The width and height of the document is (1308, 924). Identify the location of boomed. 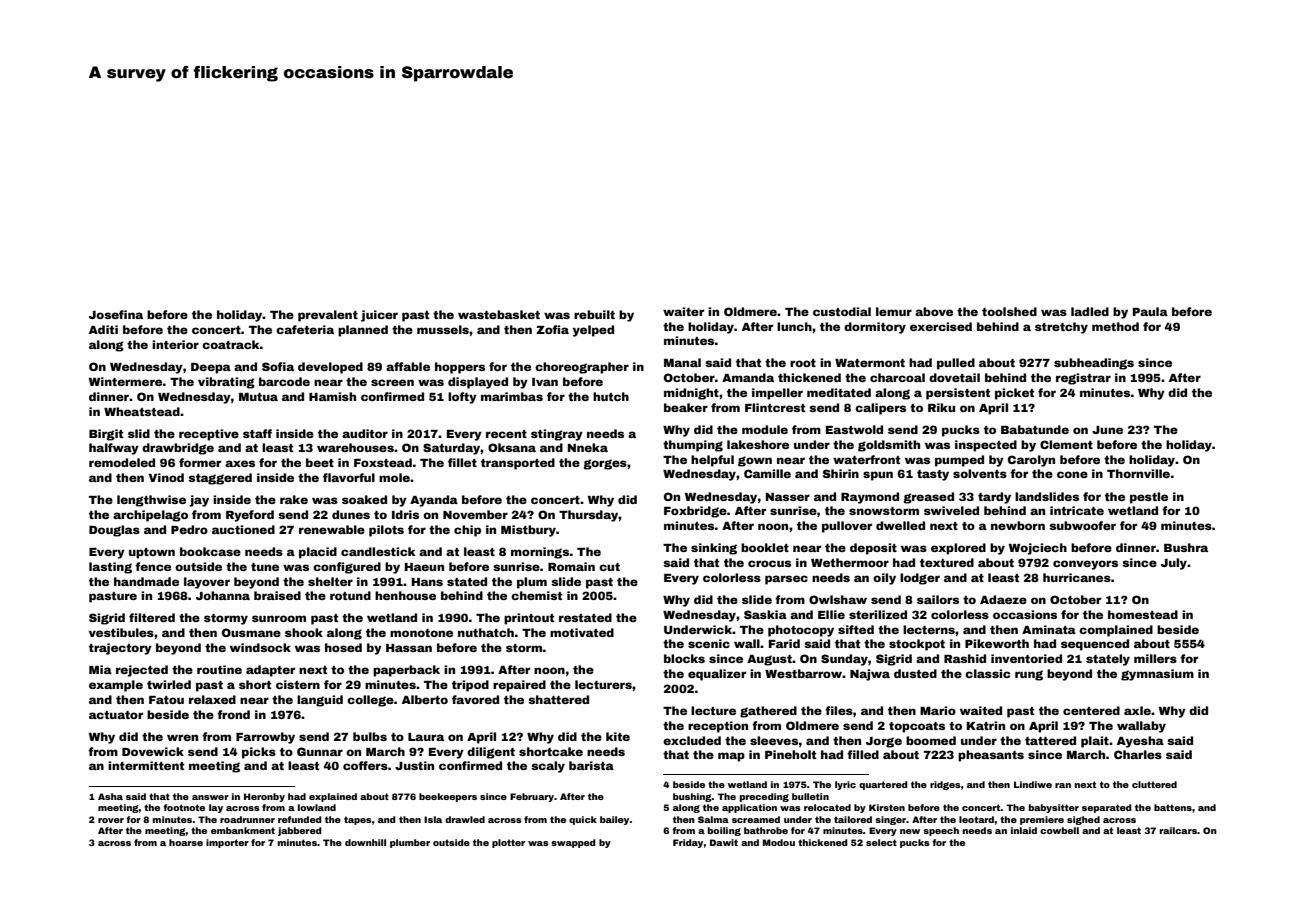
(931, 740).
